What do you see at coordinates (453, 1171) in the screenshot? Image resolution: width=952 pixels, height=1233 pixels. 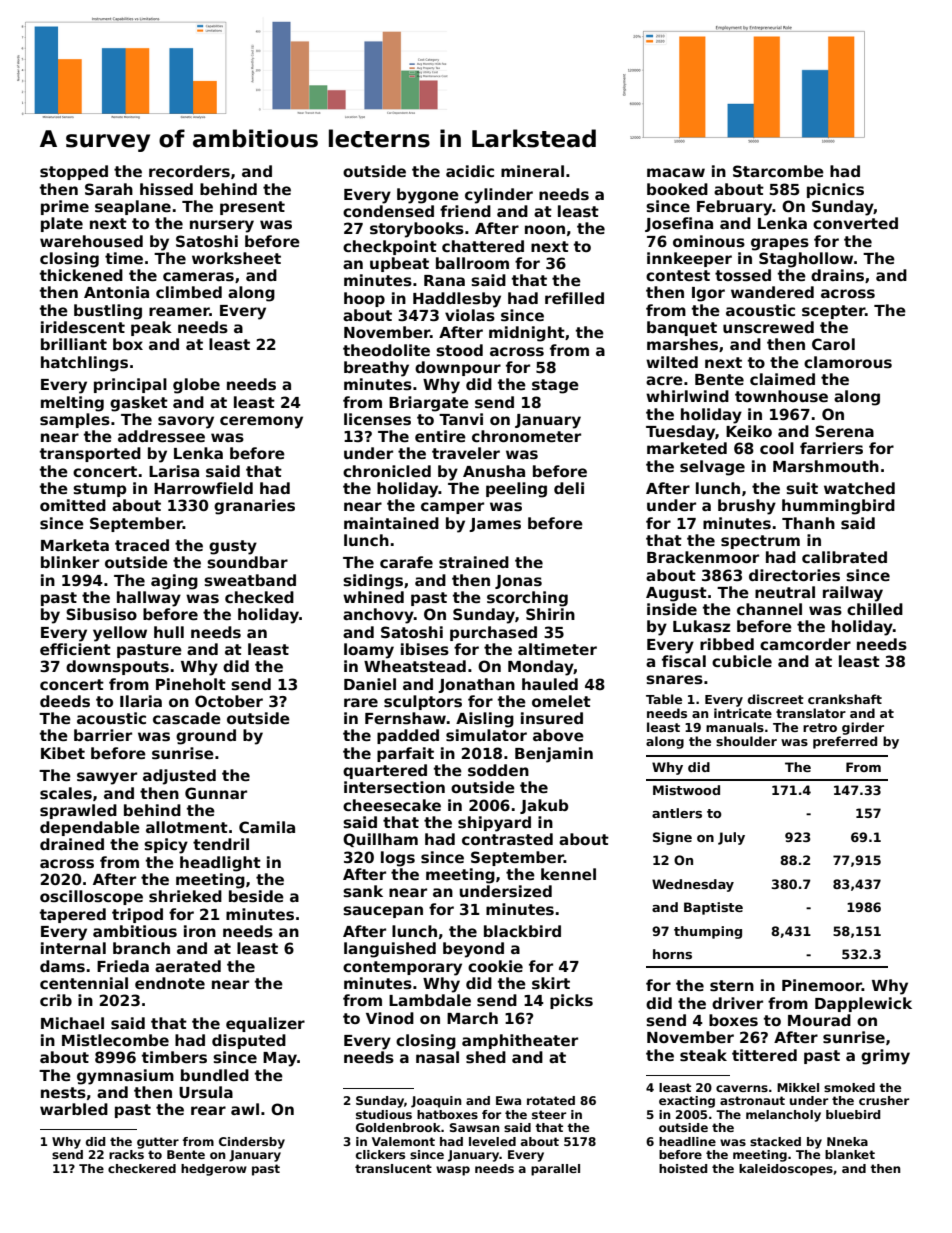 I see `wasp` at bounding box center [453, 1171].
